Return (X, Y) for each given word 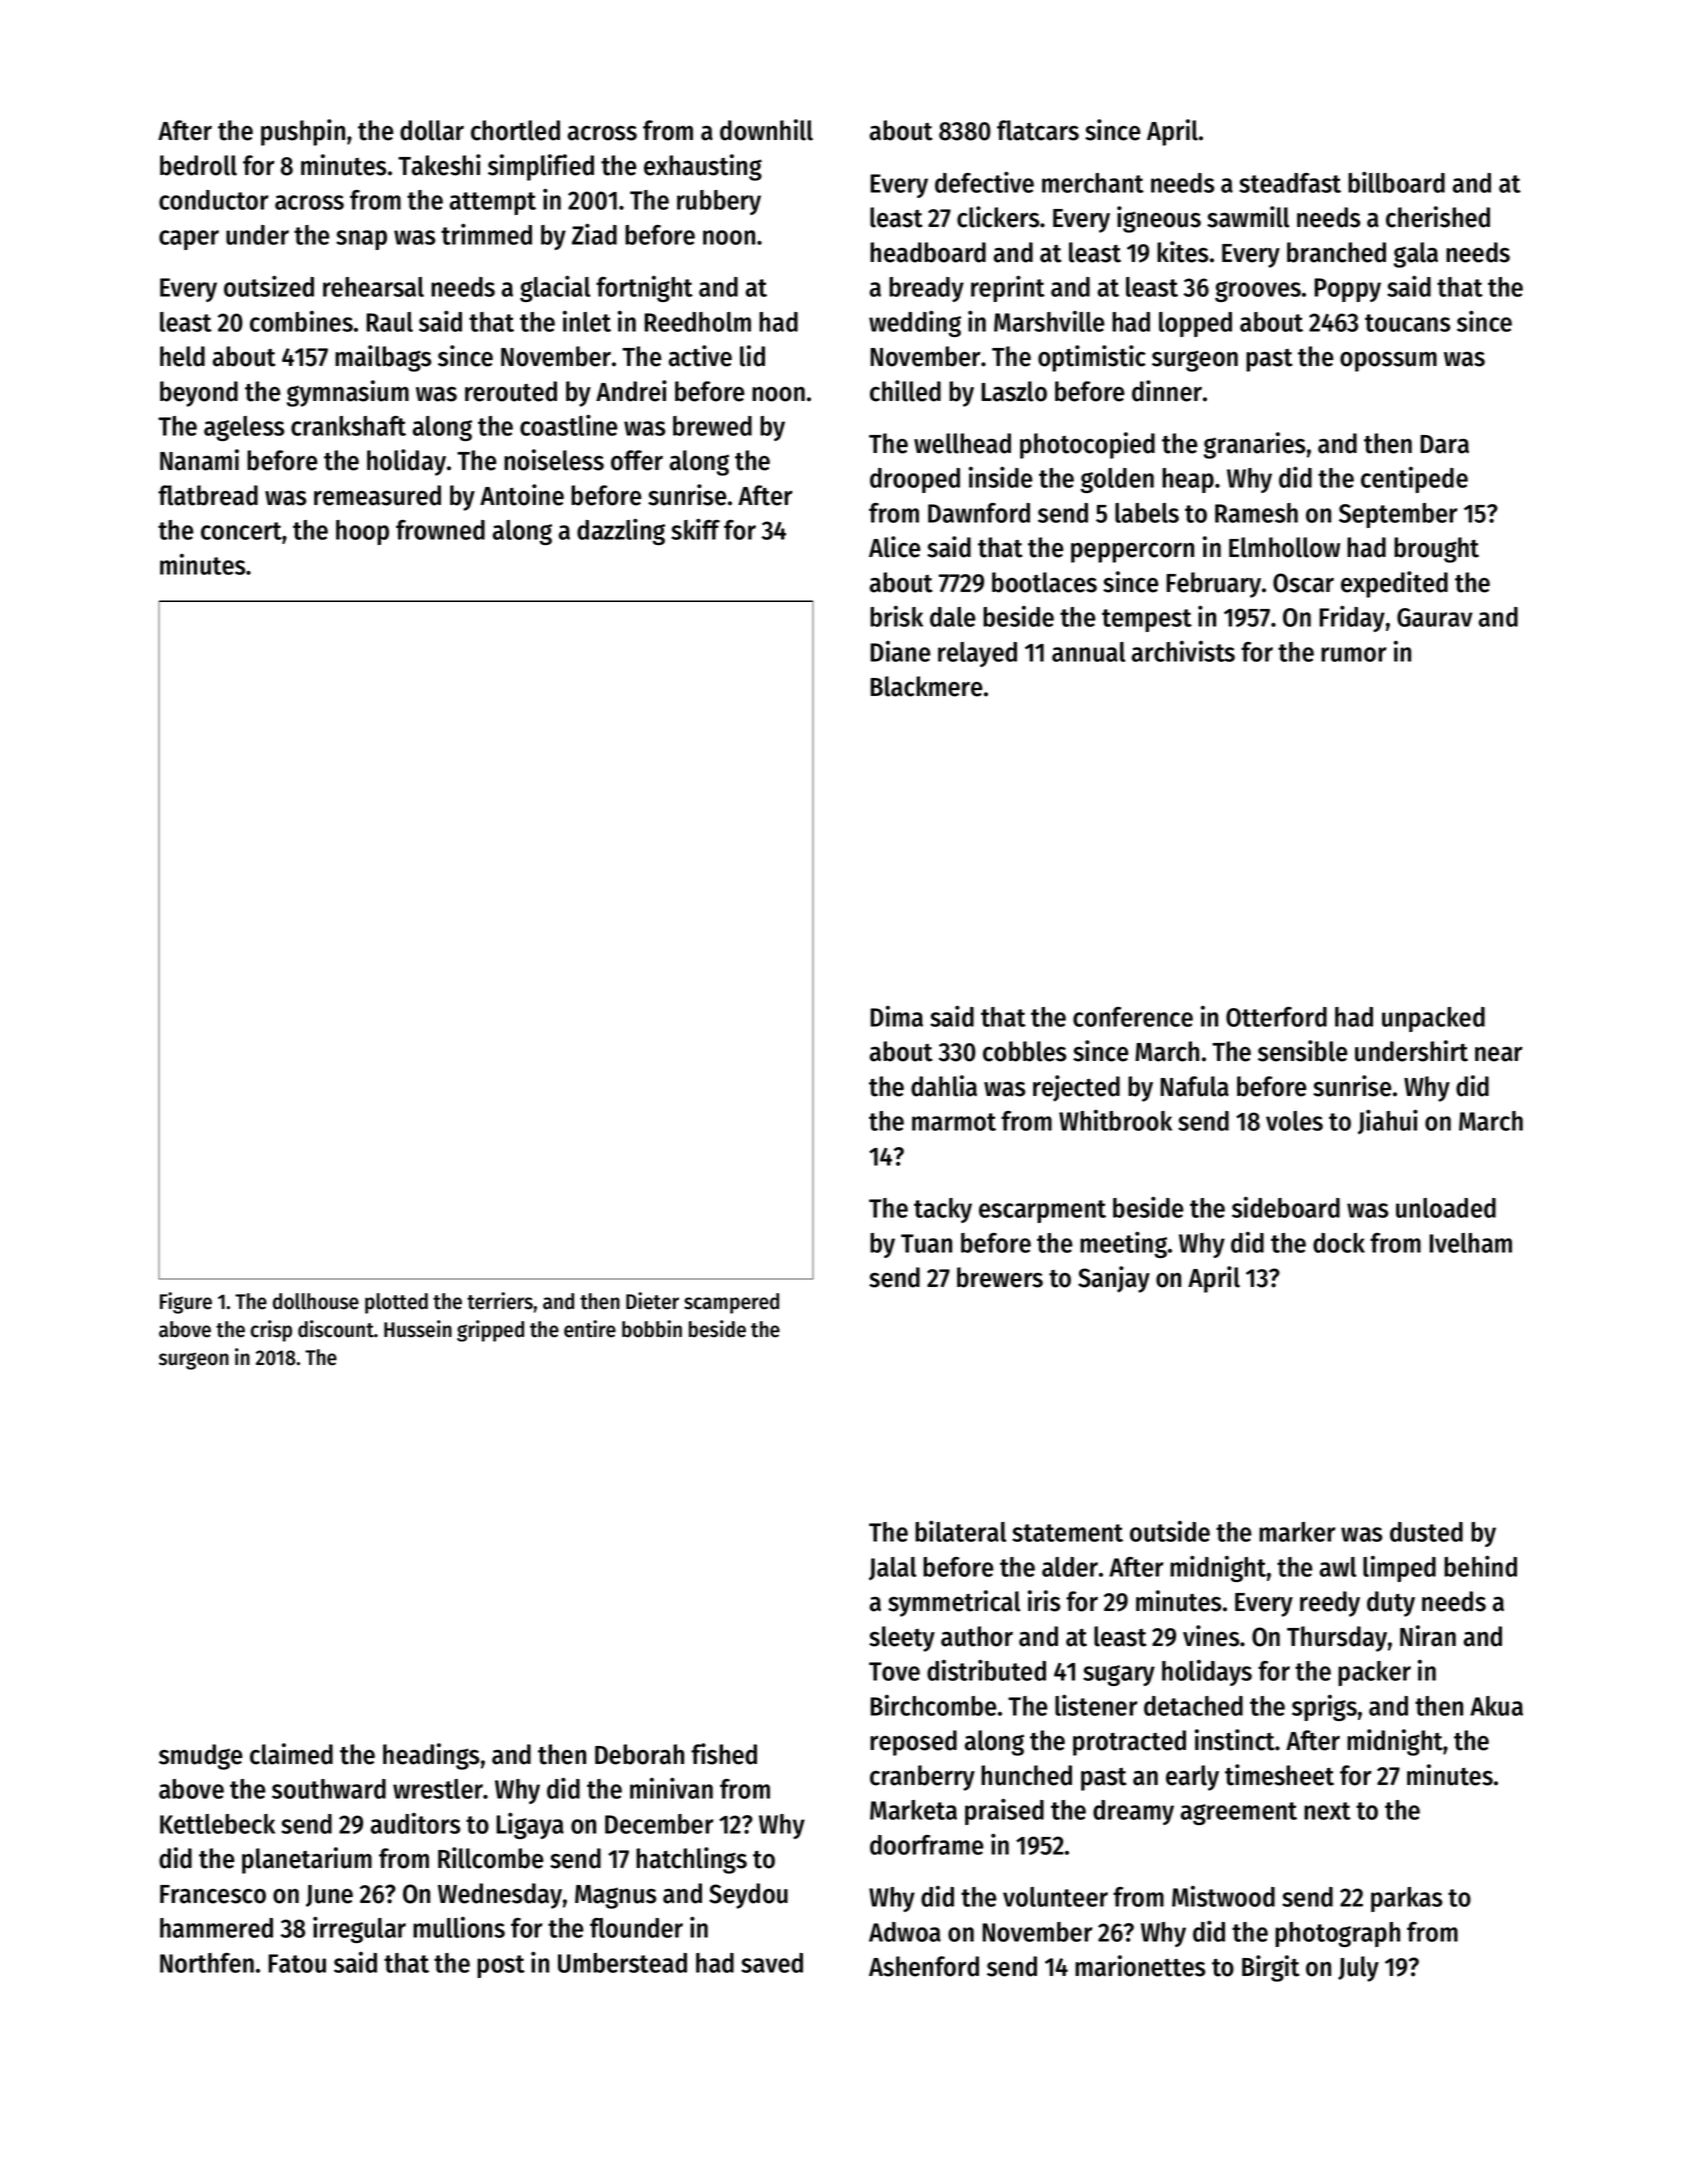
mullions (459, 1927)
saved (772, 1963)
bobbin (652, 1329)
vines (1211, 1636)
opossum (1388, 362)
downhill (766, 130)
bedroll (198, 165)
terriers (500, 1301)
